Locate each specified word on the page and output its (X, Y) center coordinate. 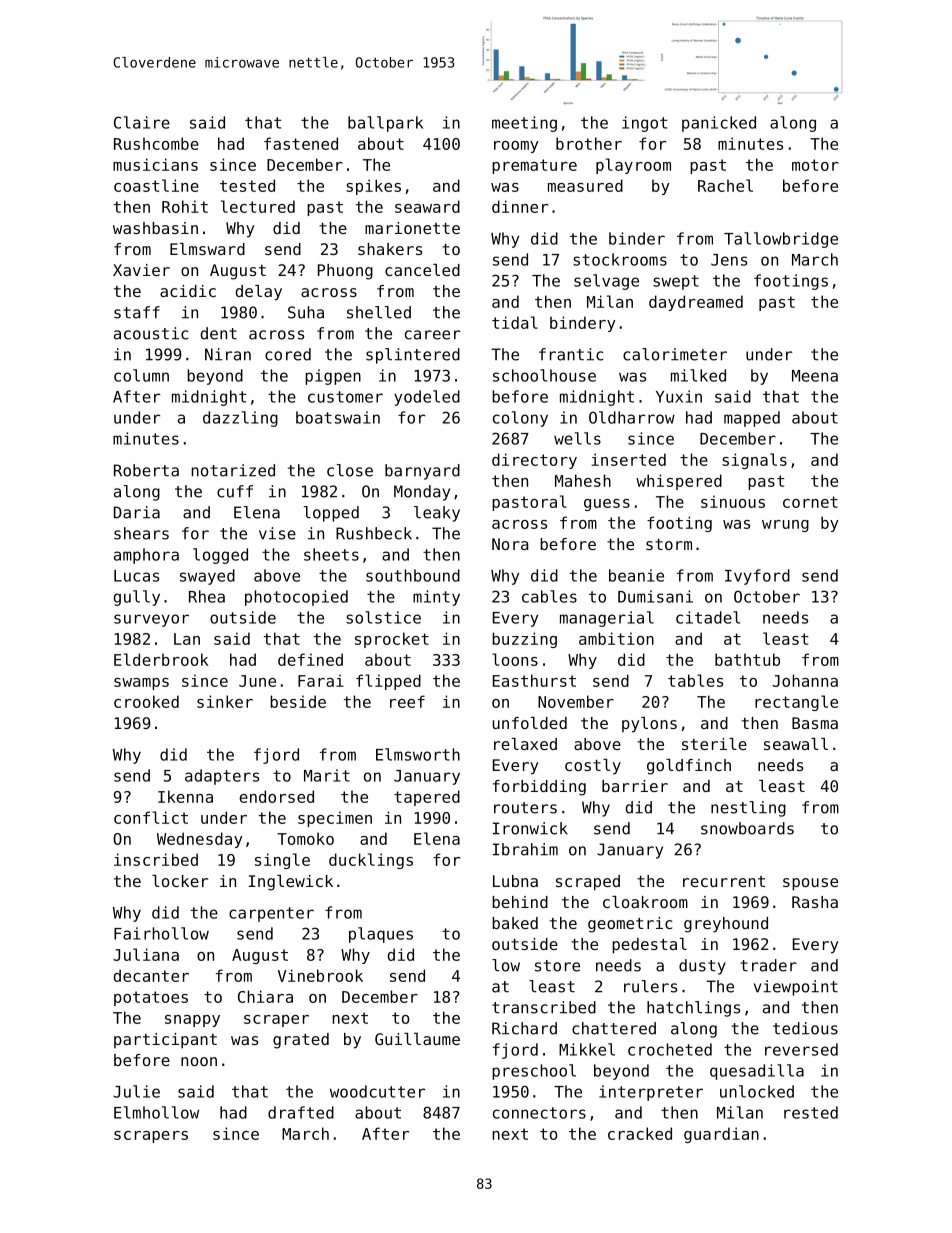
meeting (524, 124)
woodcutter (377, 1091)
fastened (301, 143)
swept (676, 282)
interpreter (651, 1093)
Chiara (265, 996)
